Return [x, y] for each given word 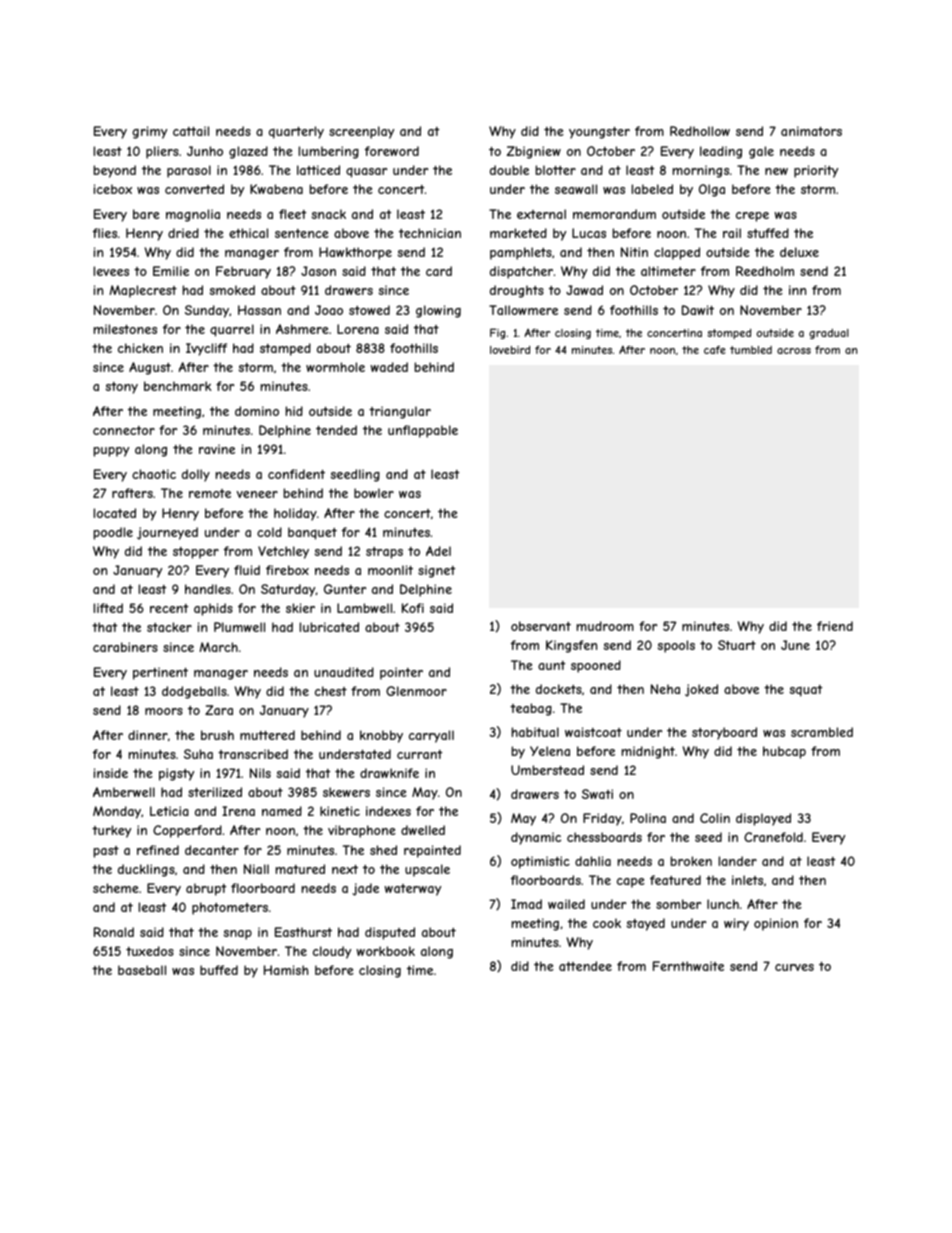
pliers [162, 152]
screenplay [361, 132]
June [795, 645]
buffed [219, 970]
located [115, 513]
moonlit [390, 570]
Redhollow [700, 131]
